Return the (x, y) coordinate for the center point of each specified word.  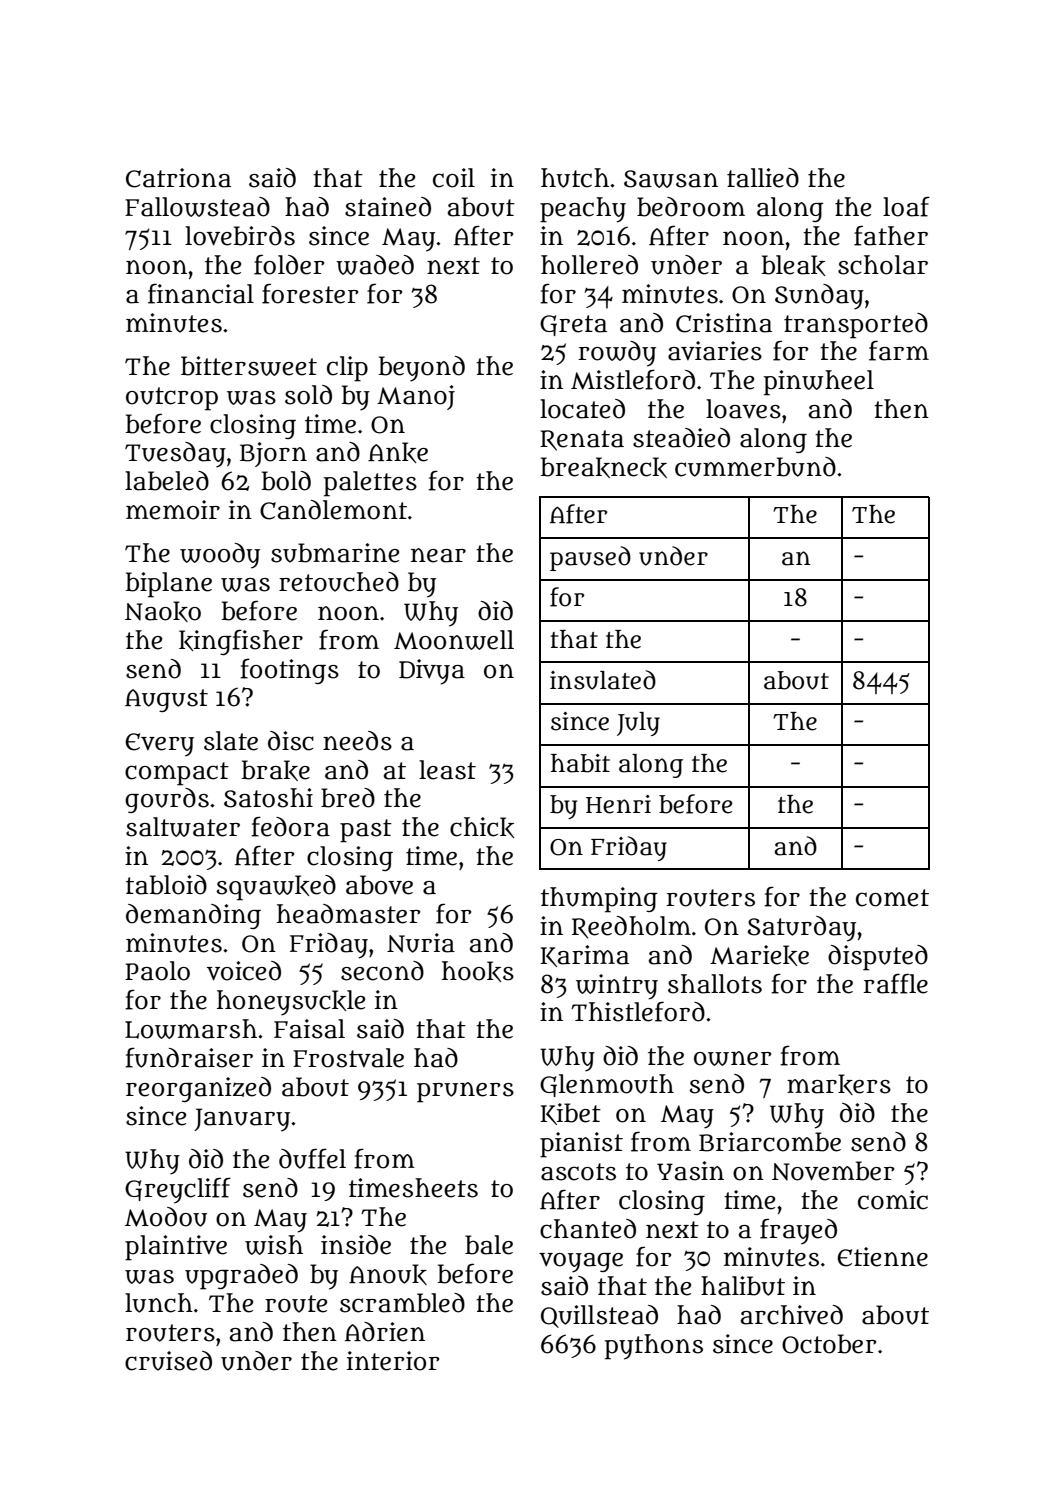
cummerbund (755, 467)
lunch (159, 1303)
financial (201, 293)
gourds (167, 800)
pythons (653, 1347)
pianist (581, 1145)
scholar (883, 265)
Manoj (416, 397)
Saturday (802, 929)
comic (893, 1200)
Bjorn (273, 454)
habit (580, 763)
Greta (573, 325)
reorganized (198, 1089)
